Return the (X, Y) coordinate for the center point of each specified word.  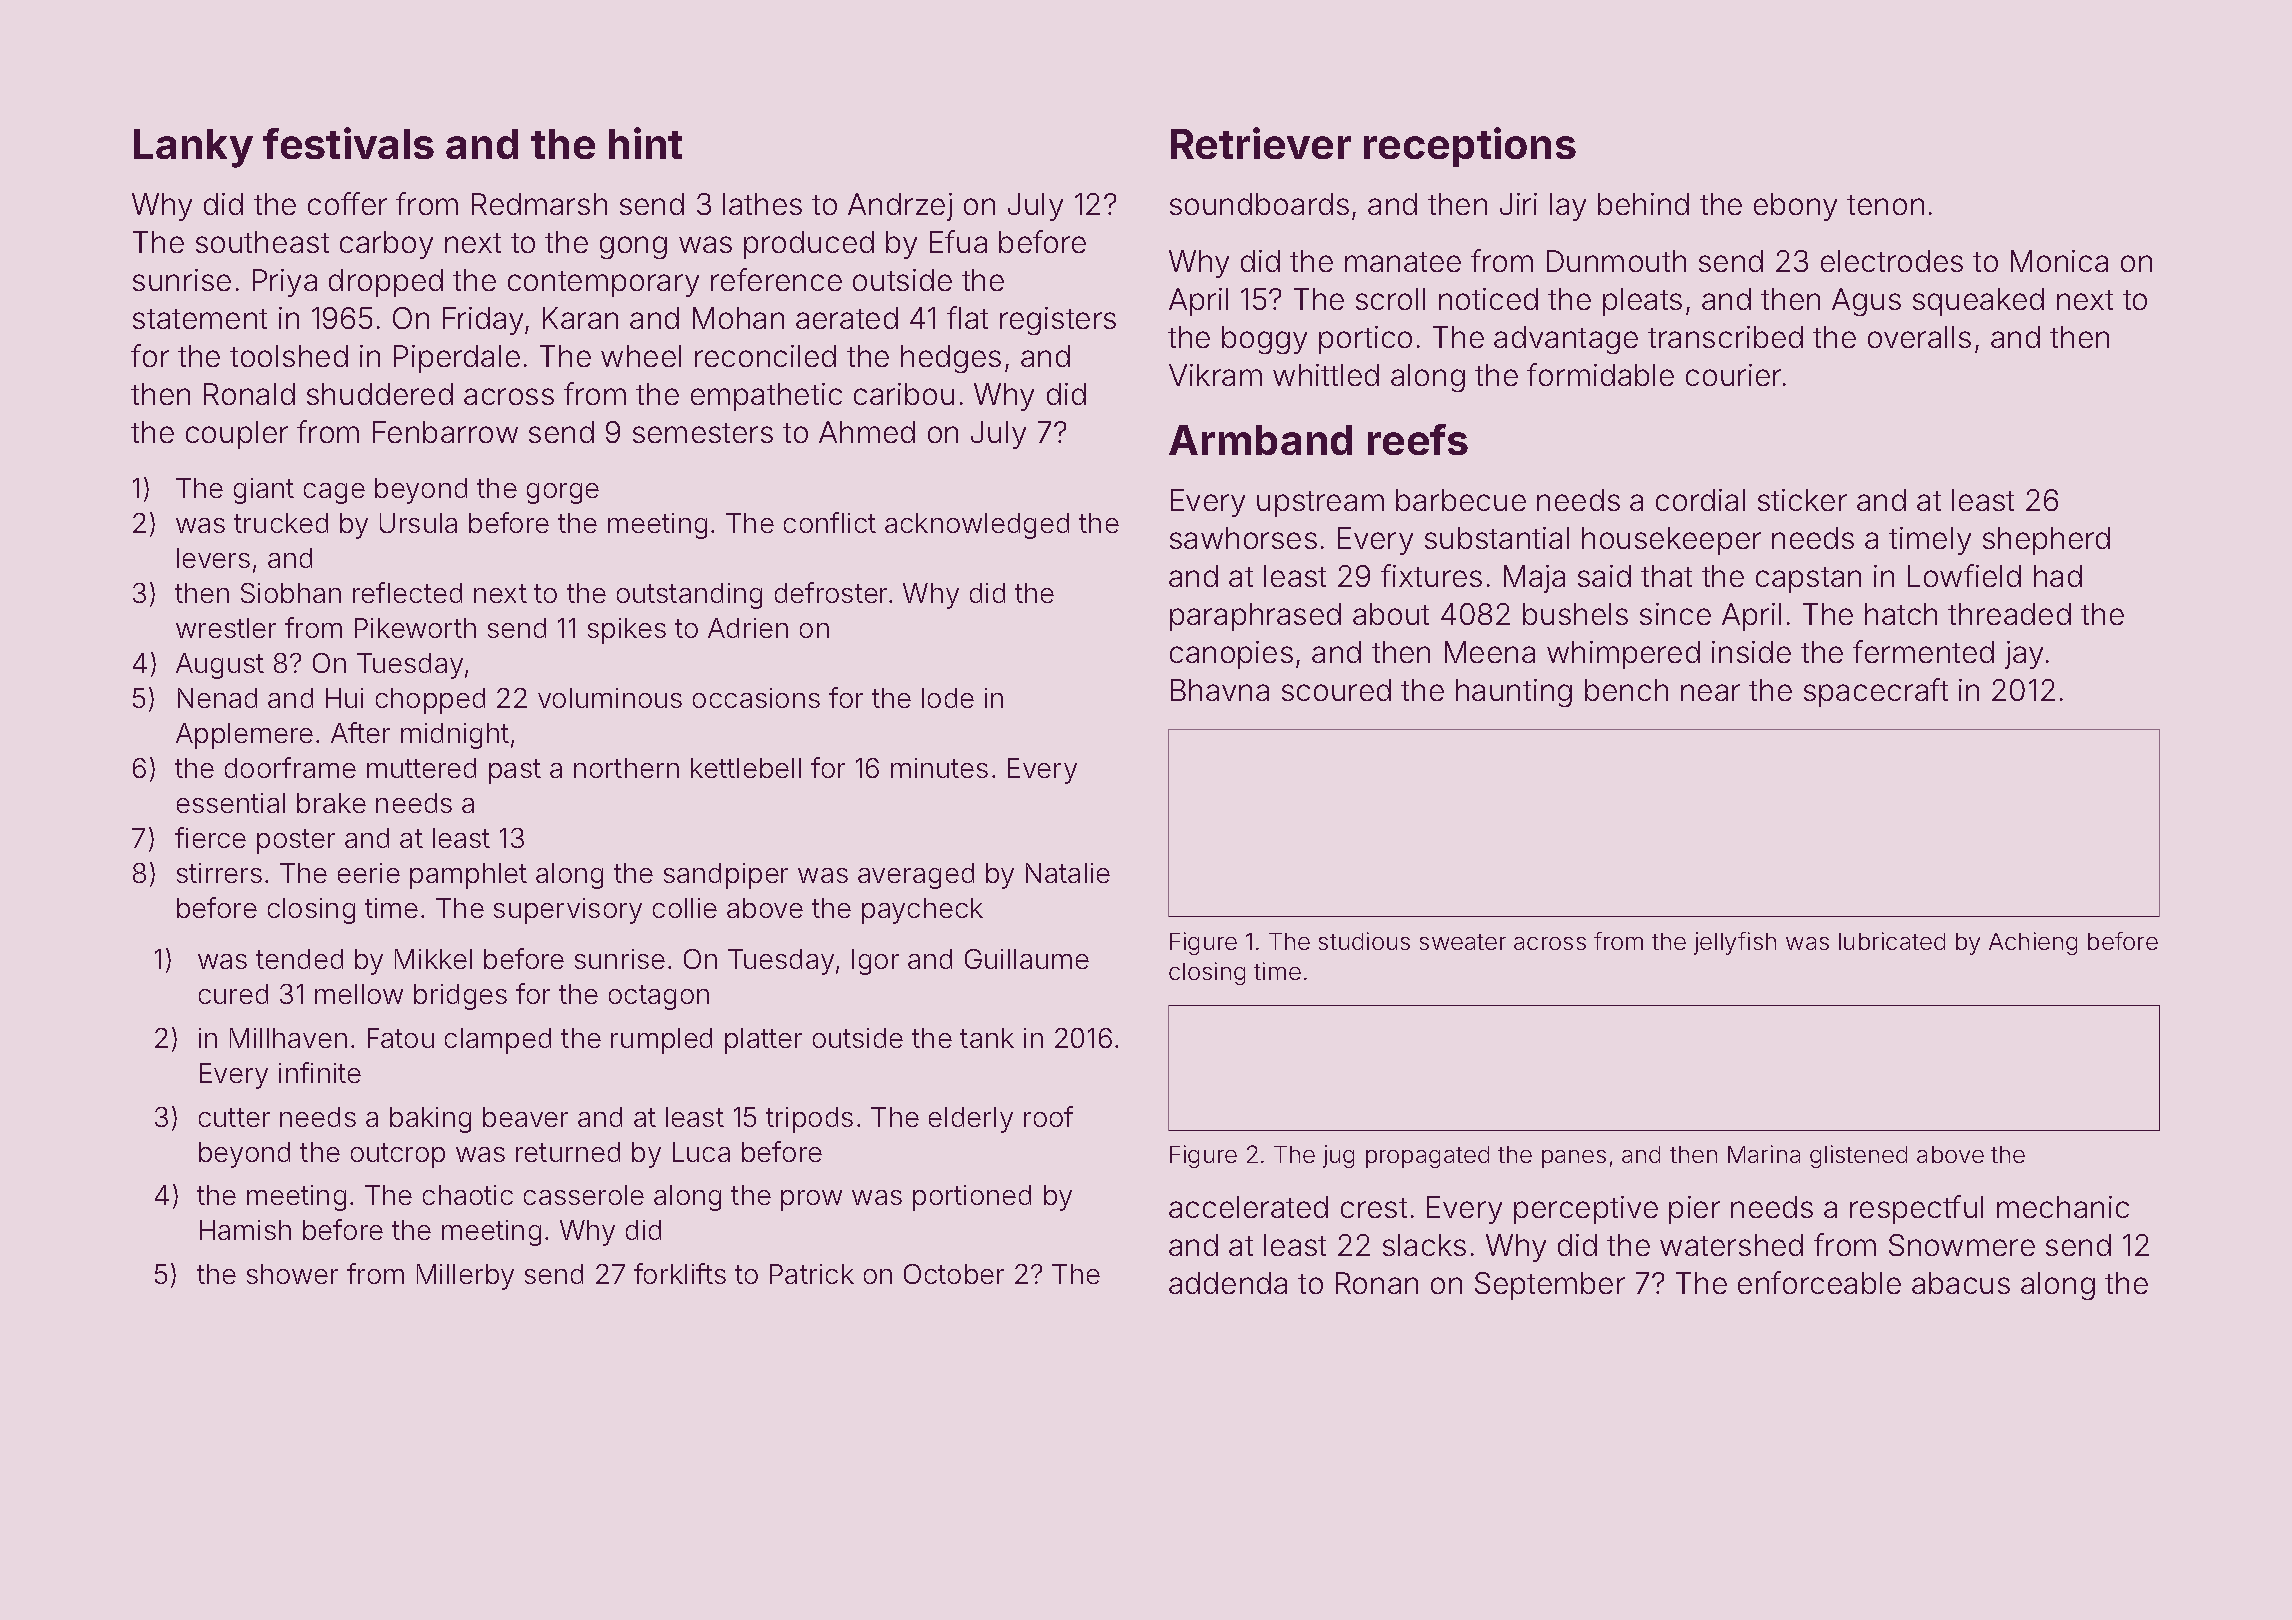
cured (233, 994)
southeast (262, 242)
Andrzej (900, 207)
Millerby (465, 1277)
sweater (1463, 942)
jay (2024, 655)
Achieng (2033, 943)
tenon (1885, 205)
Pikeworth (415, 628)
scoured (1336, 690)
